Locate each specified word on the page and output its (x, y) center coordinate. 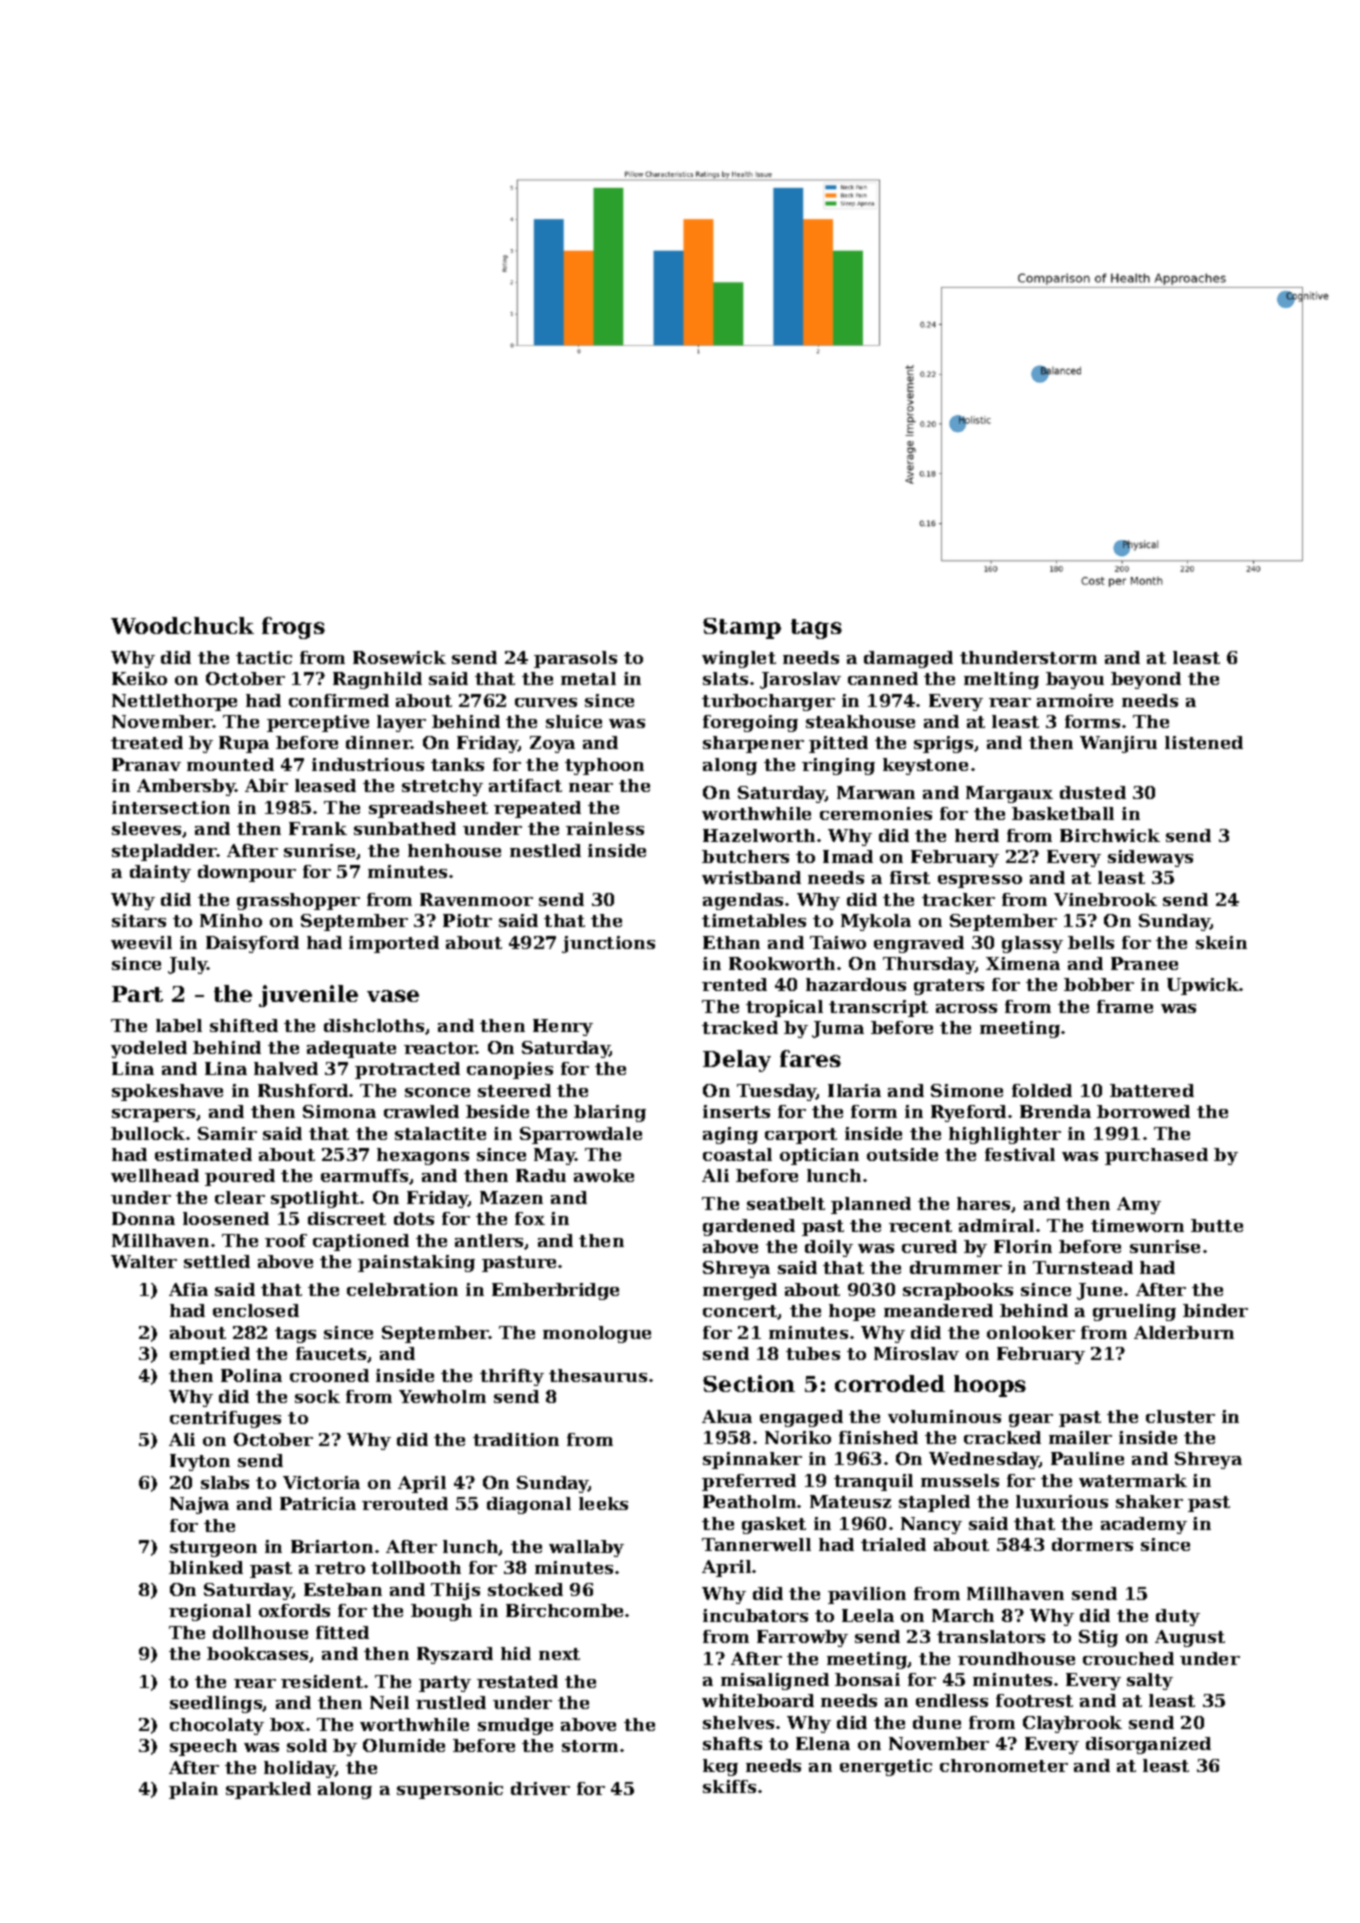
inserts (736, 1111)
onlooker (1031, 1332)
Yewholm (442, 1396)
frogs (293, 628)
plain (193, 1790)
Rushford (303, 1090)
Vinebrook (1105, 899)
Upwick (1203, 986)
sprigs (943, 744)
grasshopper (298, 901)
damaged (908, 659)
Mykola (876, 922)
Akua (727, 1416)
